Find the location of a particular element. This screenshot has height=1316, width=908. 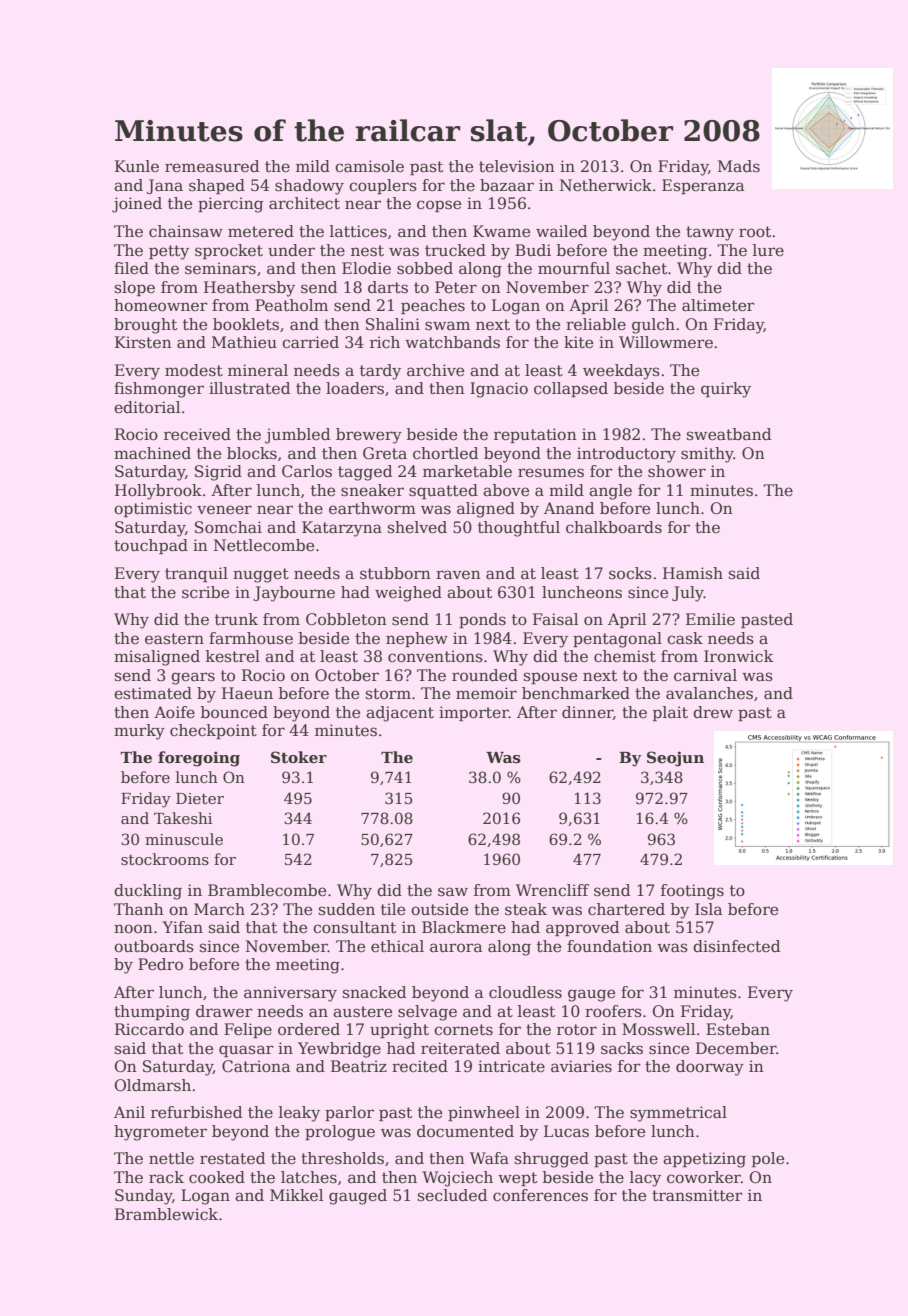

resumes is located at coordinates (551, 473).
